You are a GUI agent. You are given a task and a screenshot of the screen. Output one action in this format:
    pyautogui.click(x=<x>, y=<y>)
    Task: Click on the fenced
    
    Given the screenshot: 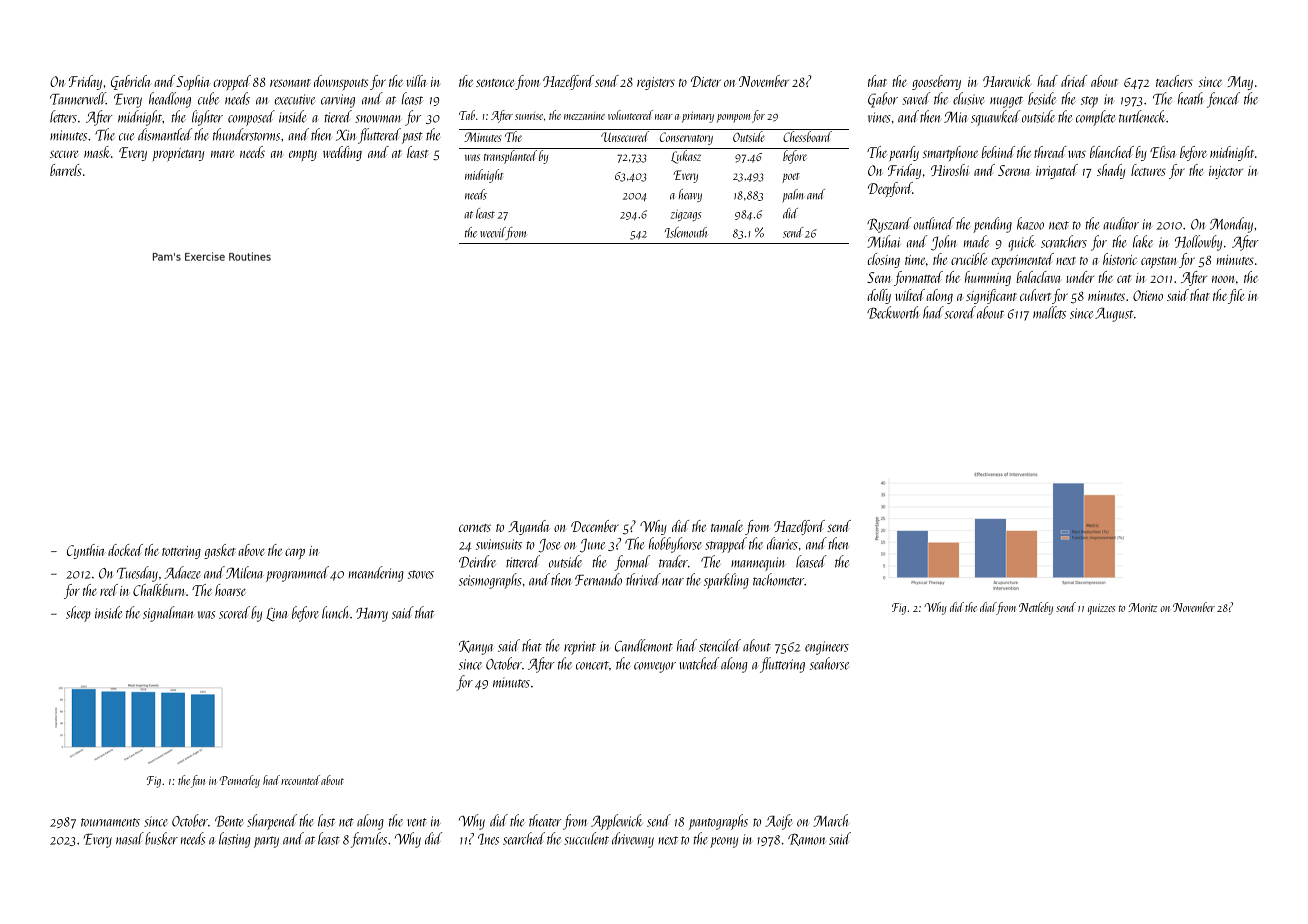 What is the action you would take?
    pyautogui.click(x=1223, y=100)
